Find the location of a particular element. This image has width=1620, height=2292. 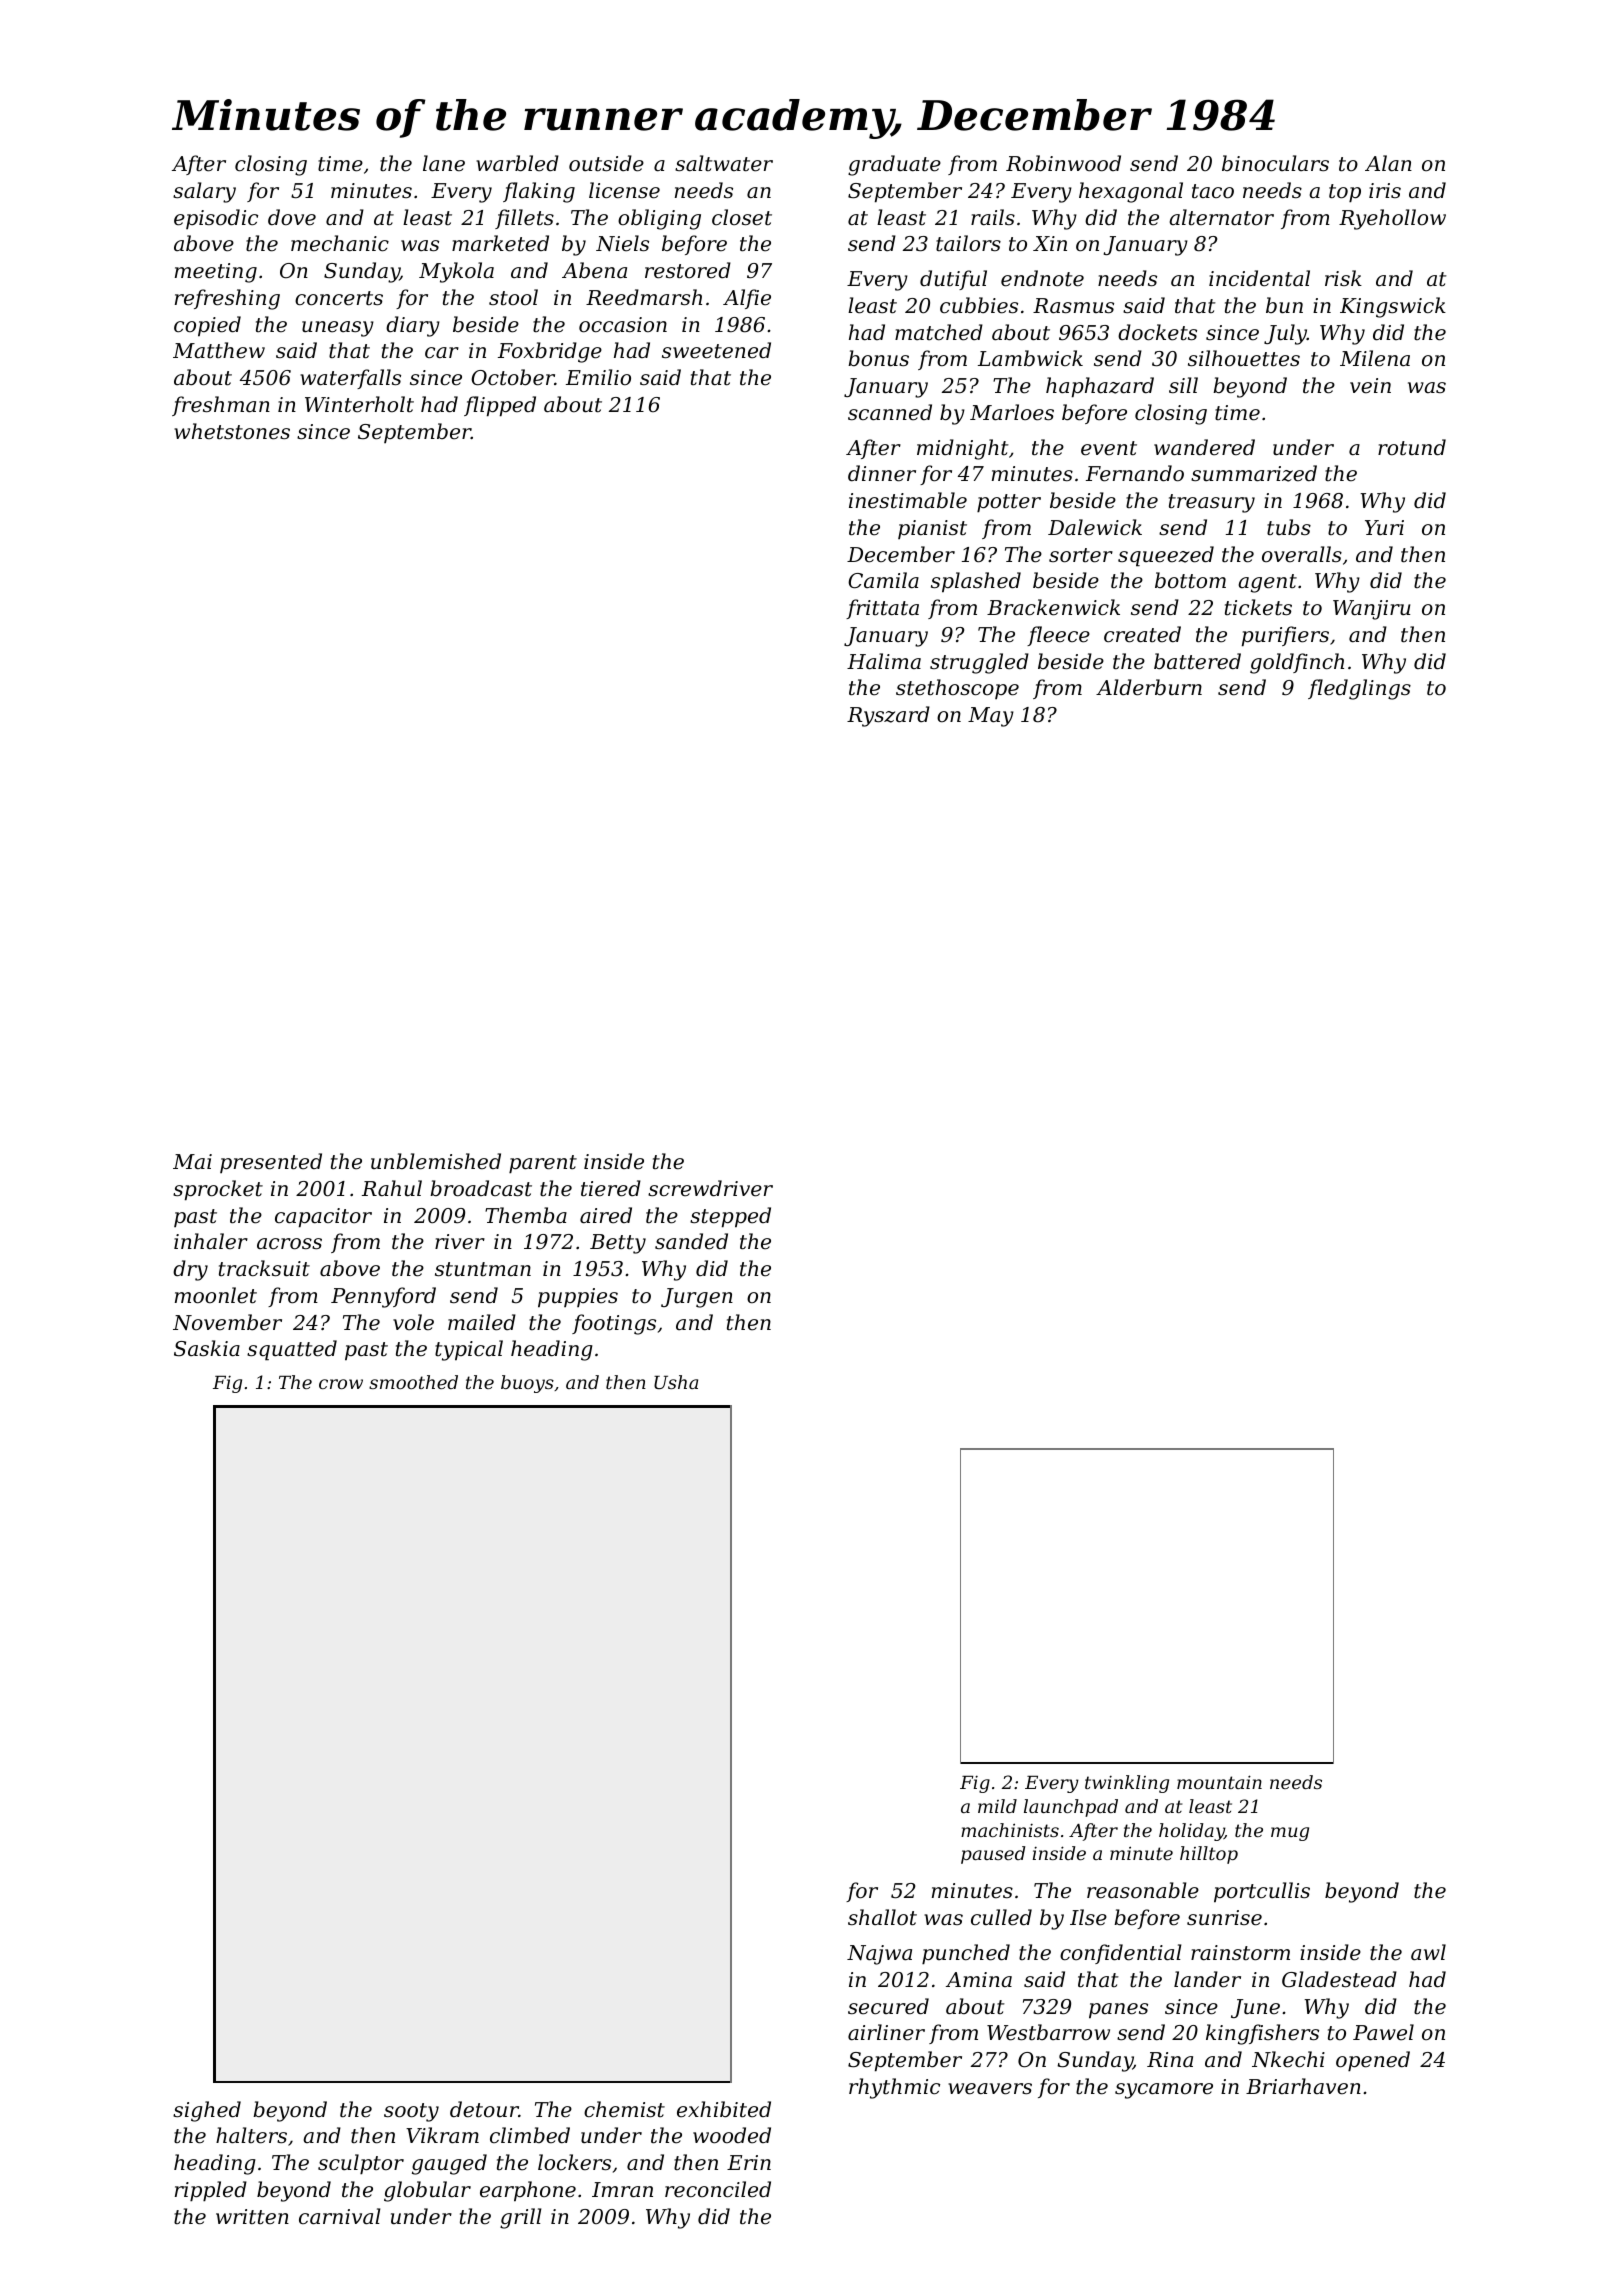

vole is located at coordinates (413, 1322).
